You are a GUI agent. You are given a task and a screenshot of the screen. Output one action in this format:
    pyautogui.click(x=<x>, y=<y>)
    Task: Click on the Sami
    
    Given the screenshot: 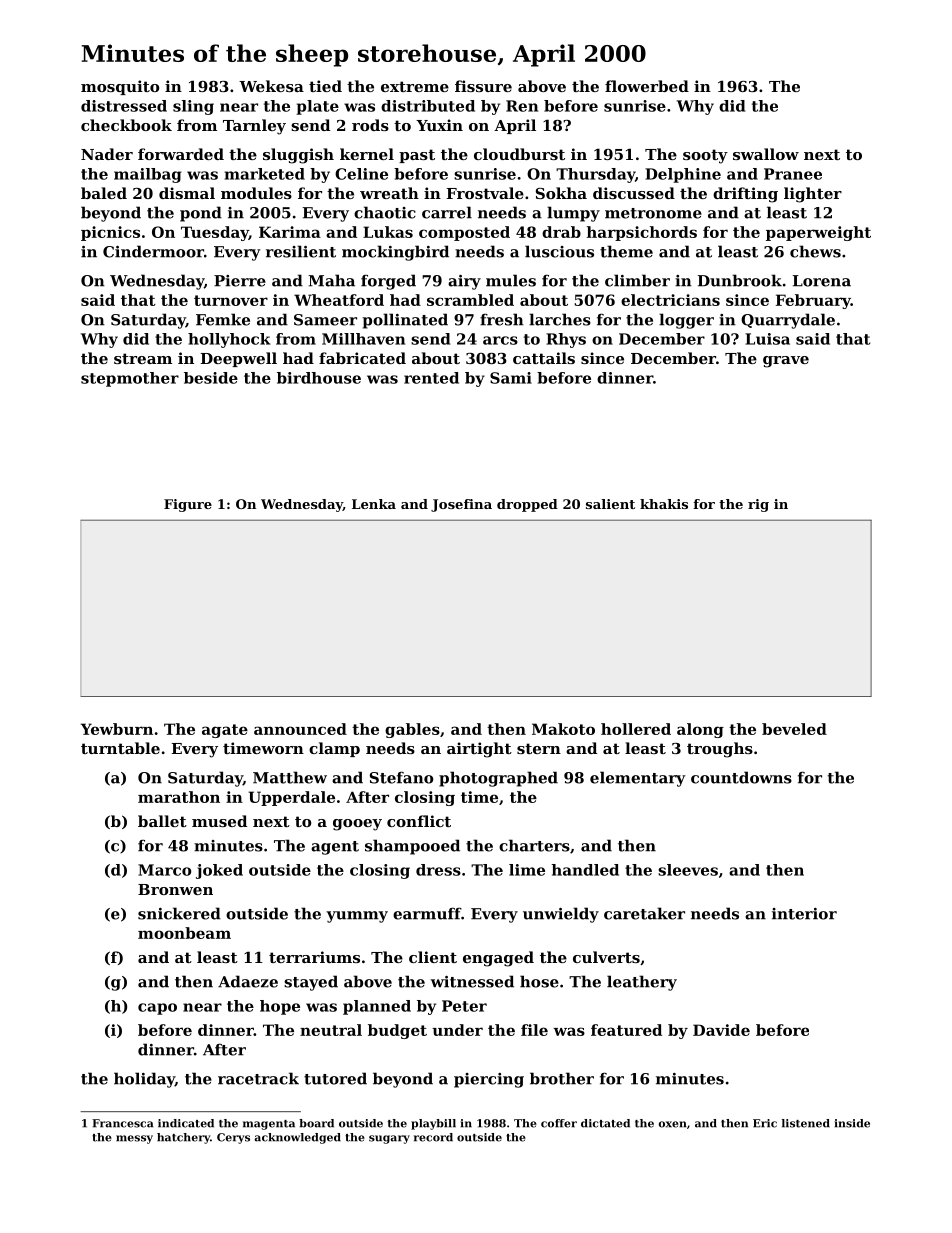 What is the action you would take?
    pyautogui.click(x=511, y=378)
